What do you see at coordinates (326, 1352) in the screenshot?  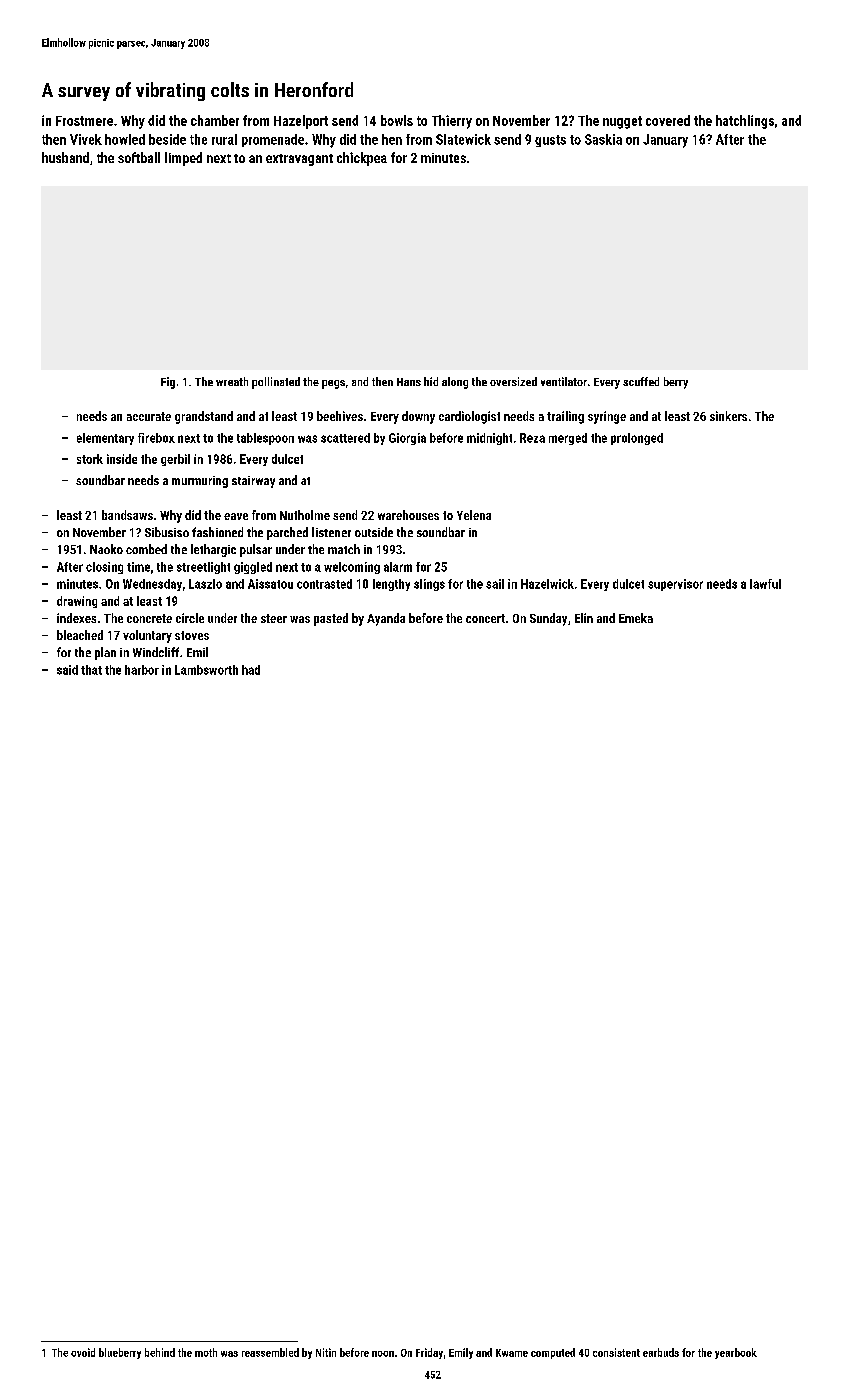 I see `Nitin` at bounding box center [326, 1352].
